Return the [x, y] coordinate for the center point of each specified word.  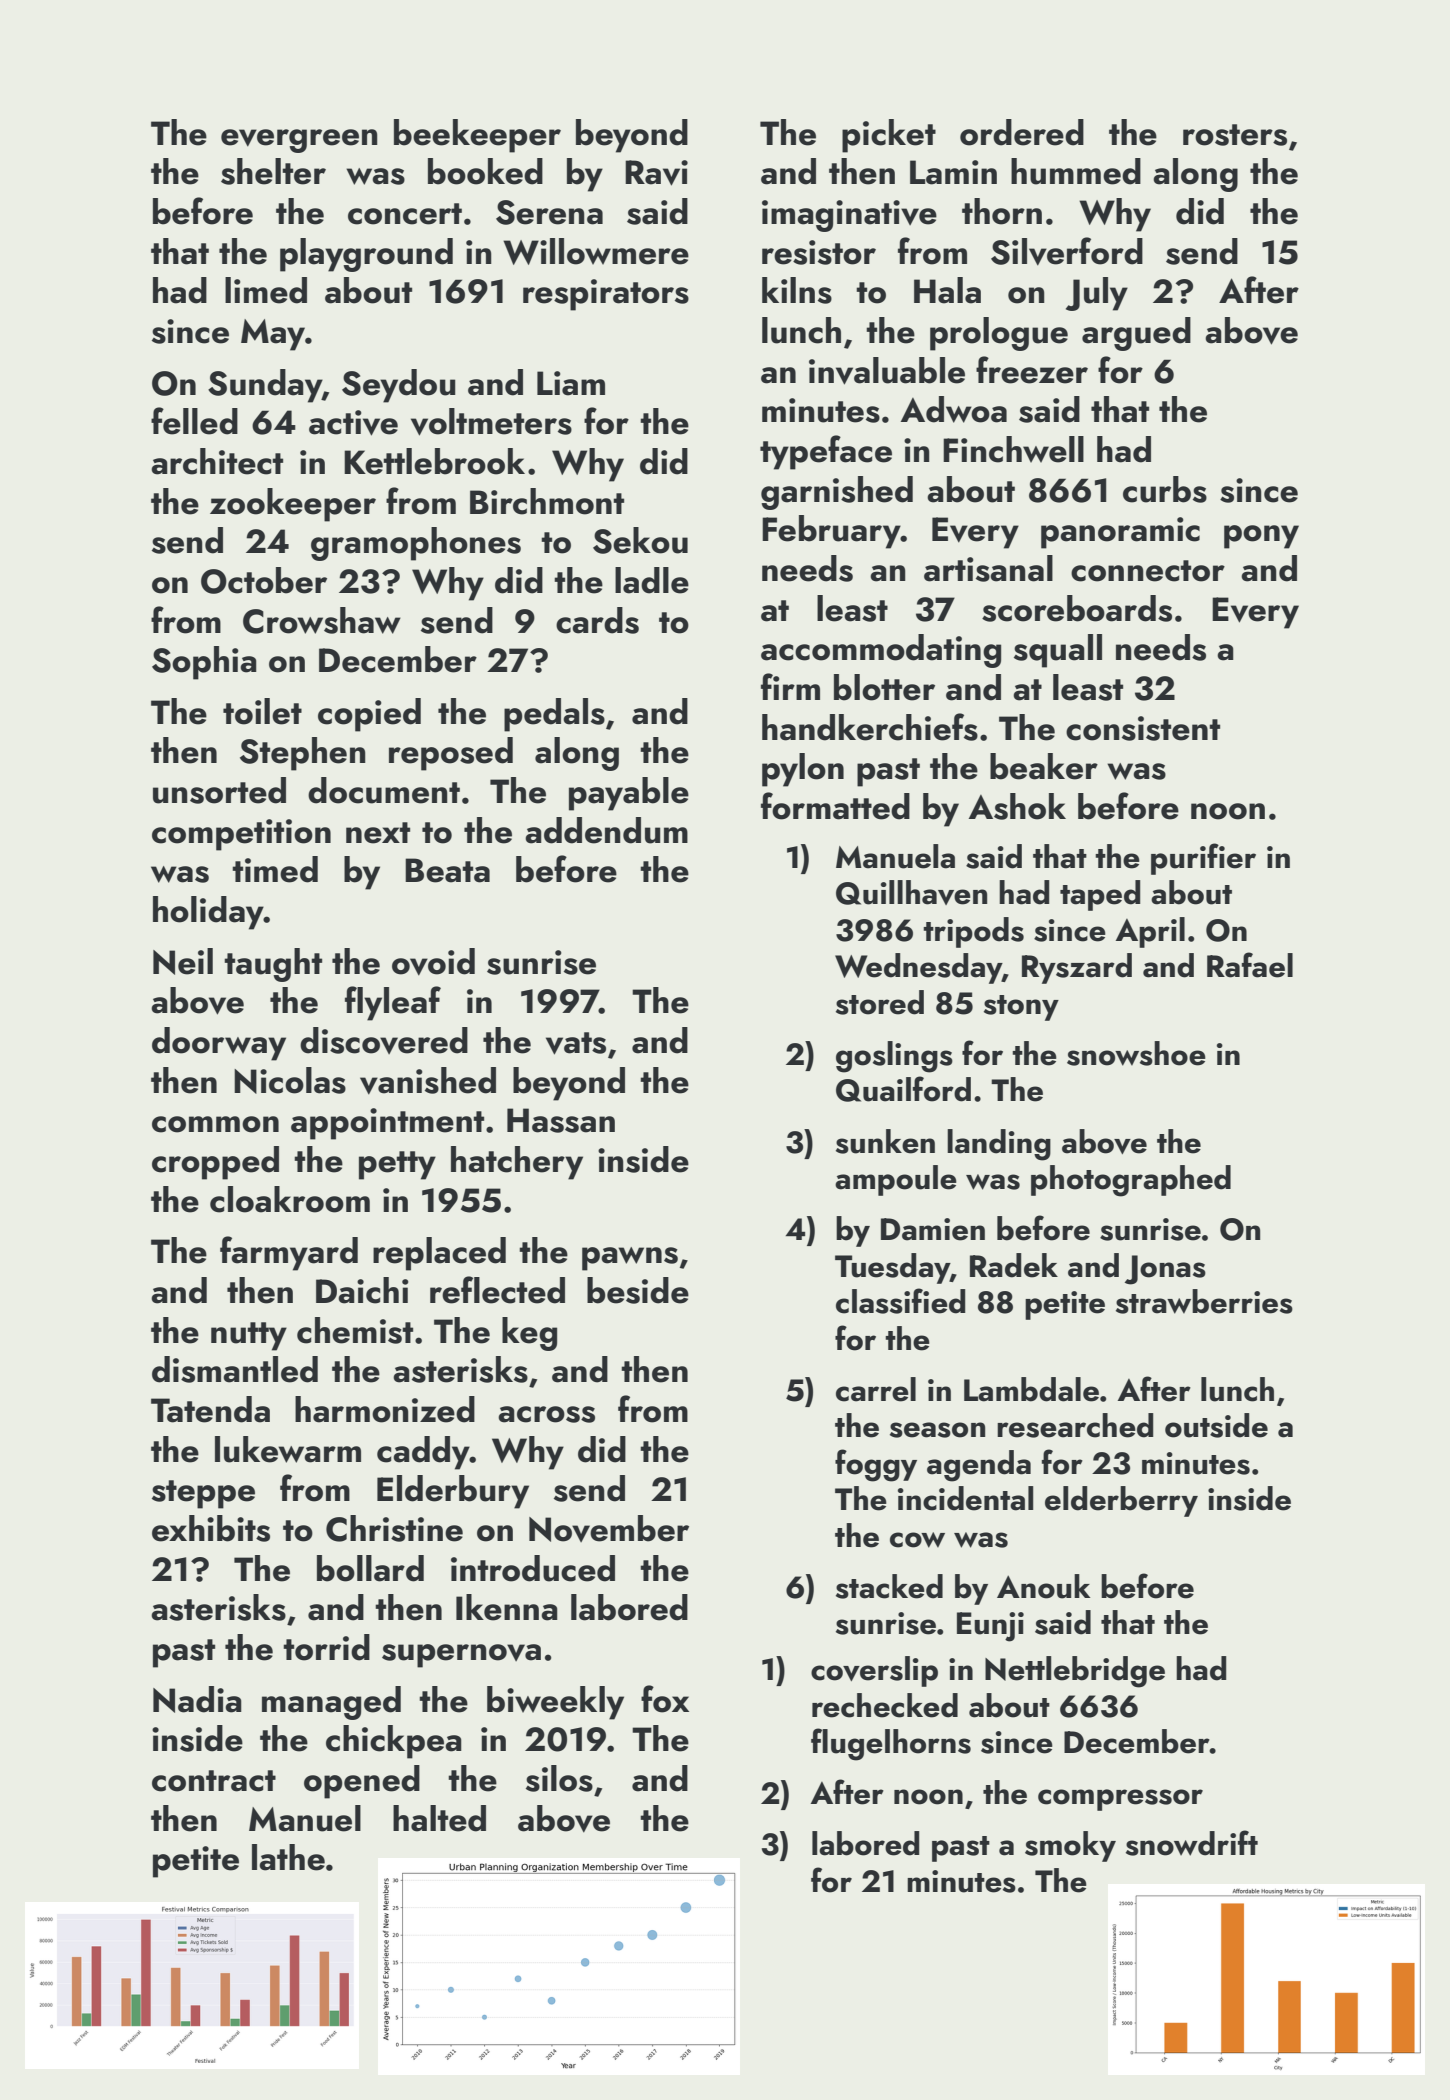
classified [900, 1301]
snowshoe [1136, 1053]
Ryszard [1077, 968]
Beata [447, 870]
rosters [1235, 135]
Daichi [362, 1290]
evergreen [299, 141]
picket [889, 136]
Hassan [561, 1120]
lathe [288, 1857]
